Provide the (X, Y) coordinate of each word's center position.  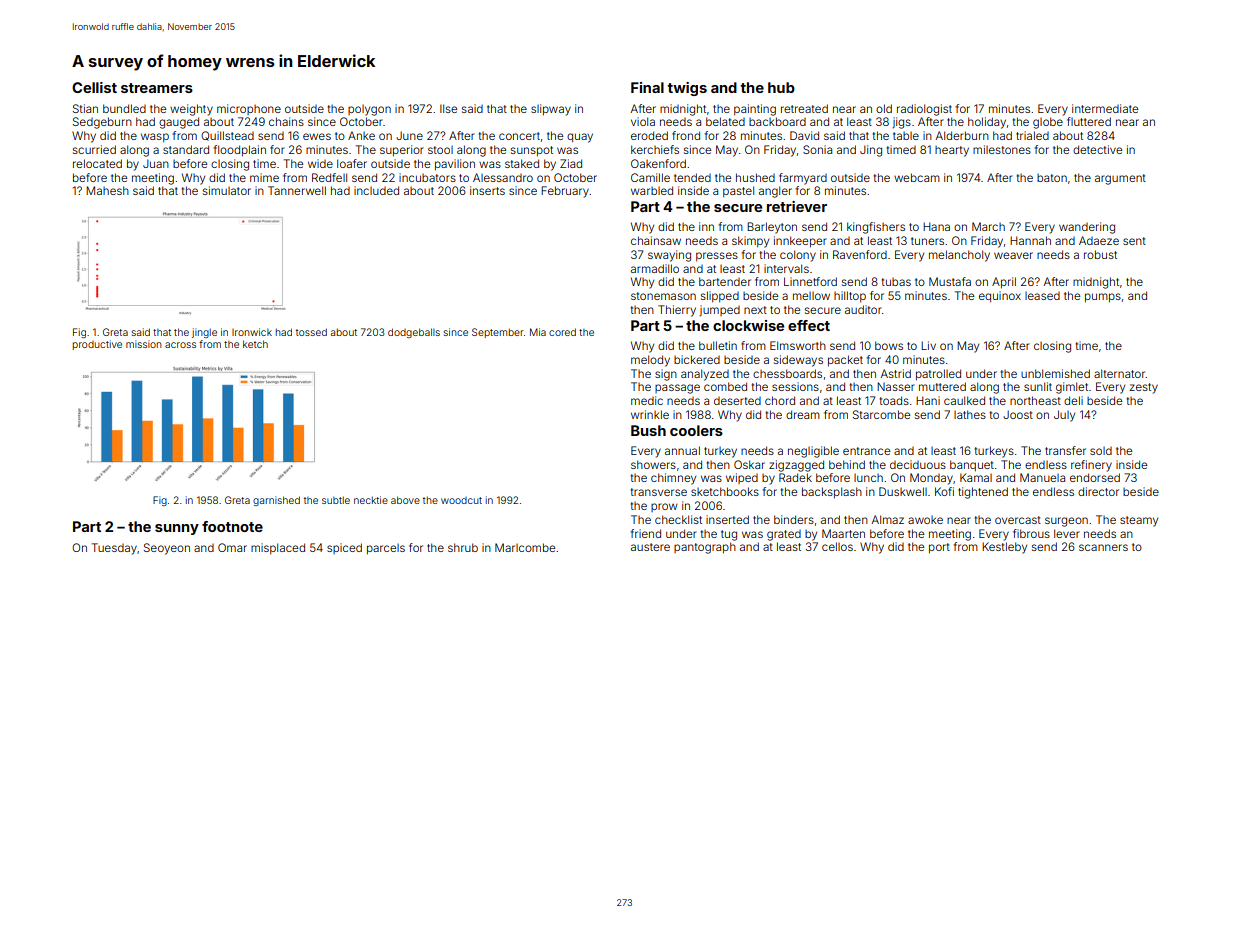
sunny (177, 529)
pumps (1103, 298)
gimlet (1072, 388)
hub (781, 87)
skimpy (750, 242)
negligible (813, 452)
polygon (369, 110)
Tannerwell (297, 190)
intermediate (1105, 108)
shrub (463, 547)
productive (97, 345)
